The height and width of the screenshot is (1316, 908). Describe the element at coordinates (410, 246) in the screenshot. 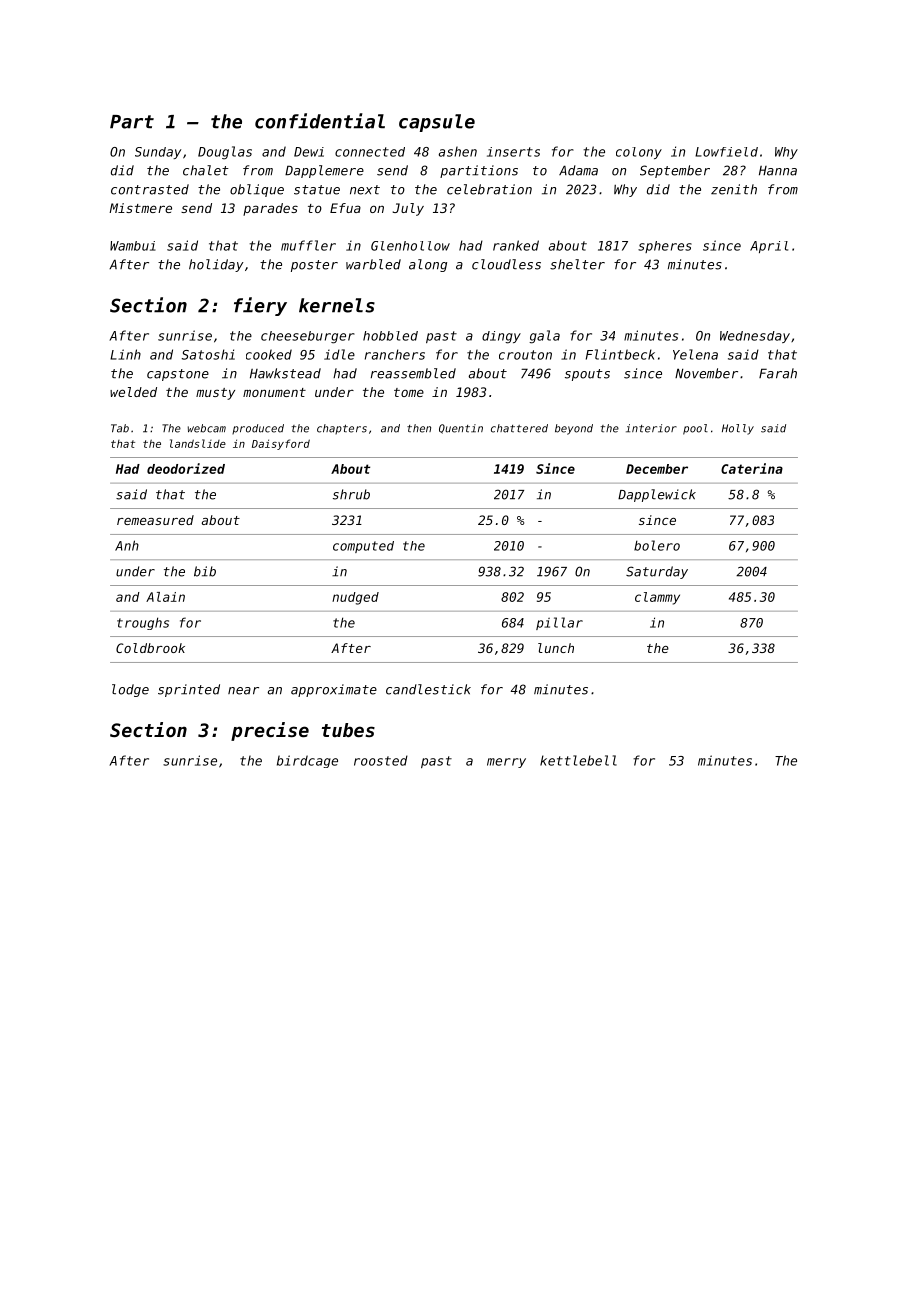

I see `Glenhollow` at that location.
